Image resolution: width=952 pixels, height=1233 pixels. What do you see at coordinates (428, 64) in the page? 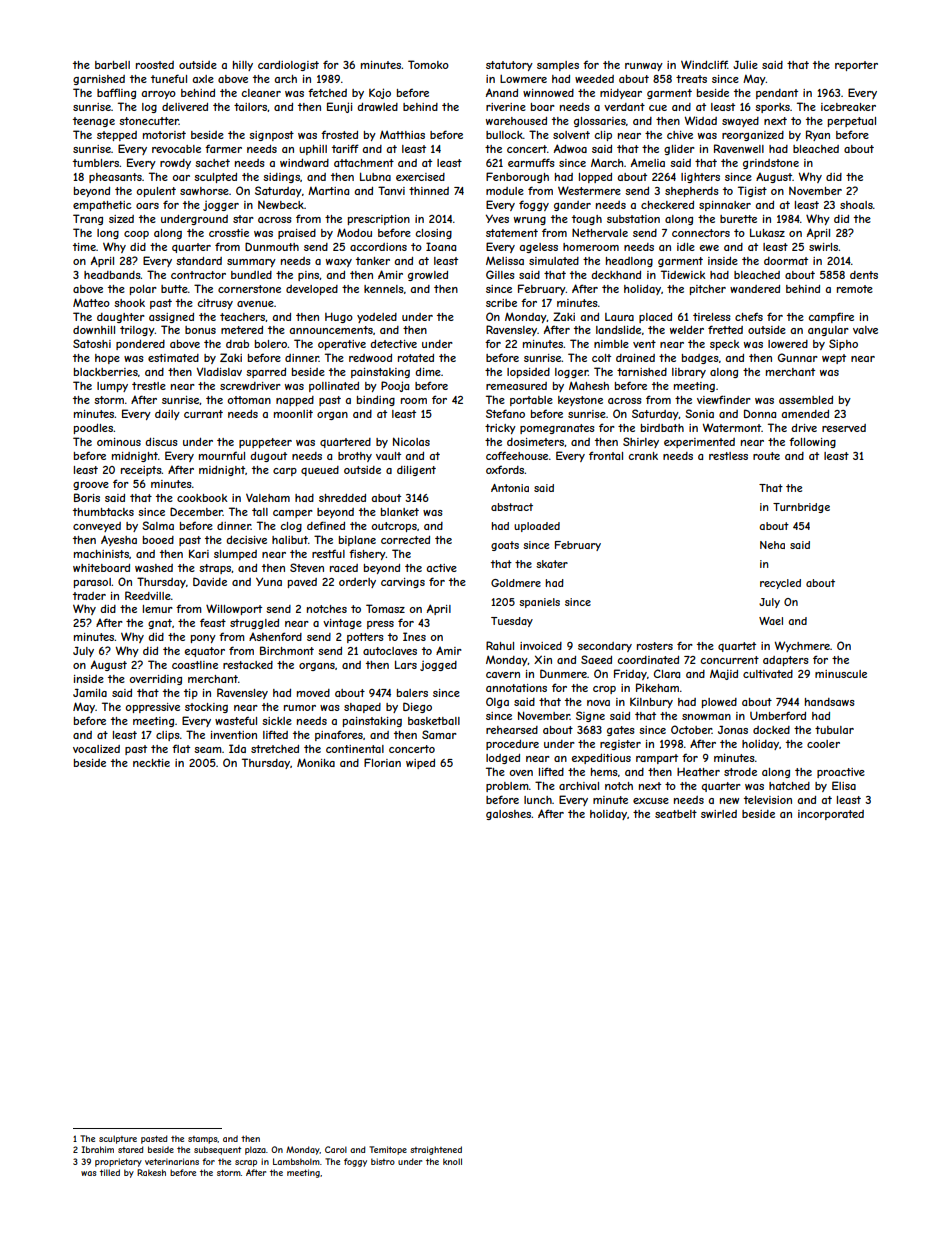
I see `Tomoko` at bounding box center [428, 64].
